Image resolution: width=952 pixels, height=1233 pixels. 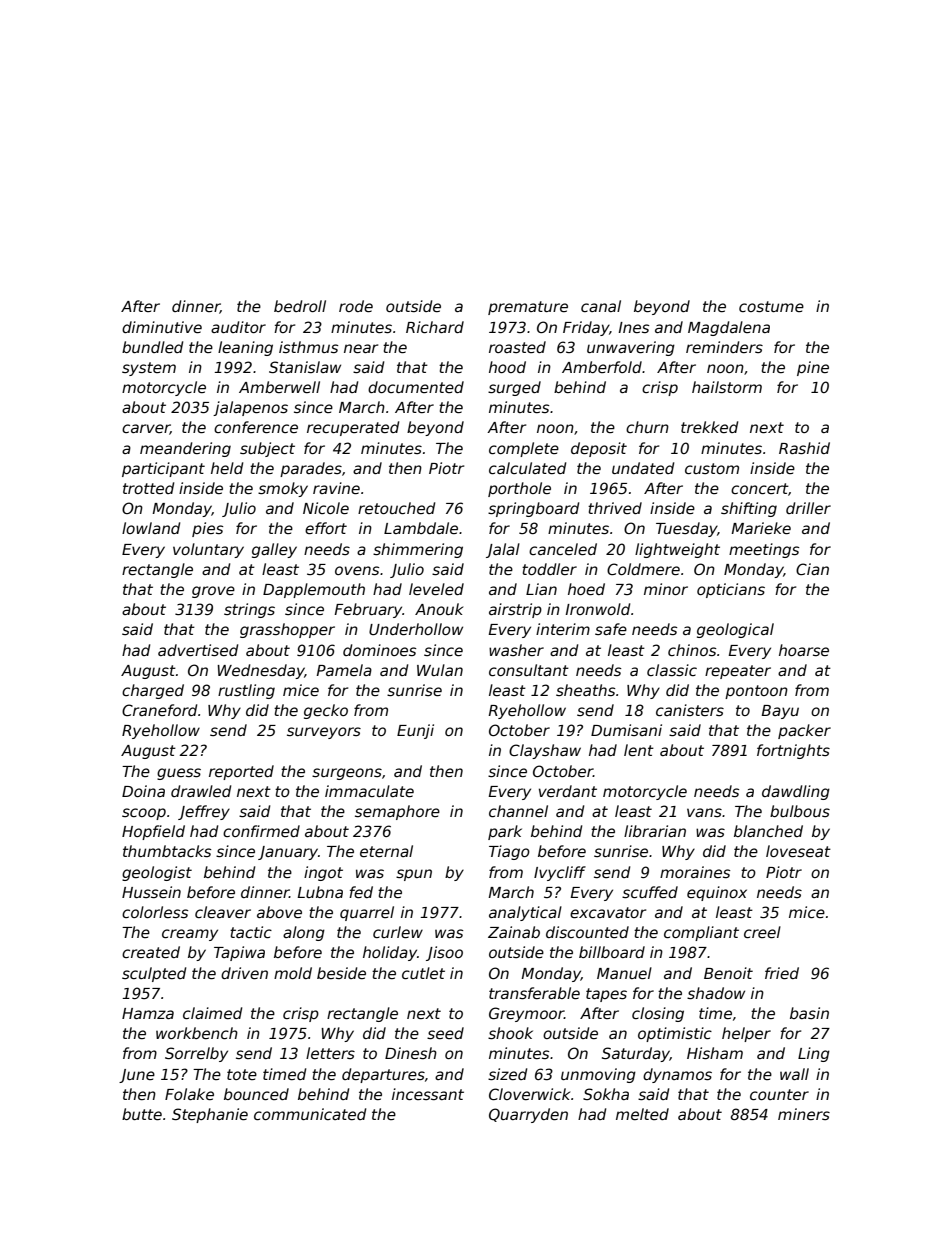 What do you see at coordinates (397, 812) in the screenshot?
I see `semaphore` at bounding box center [397, 812].
